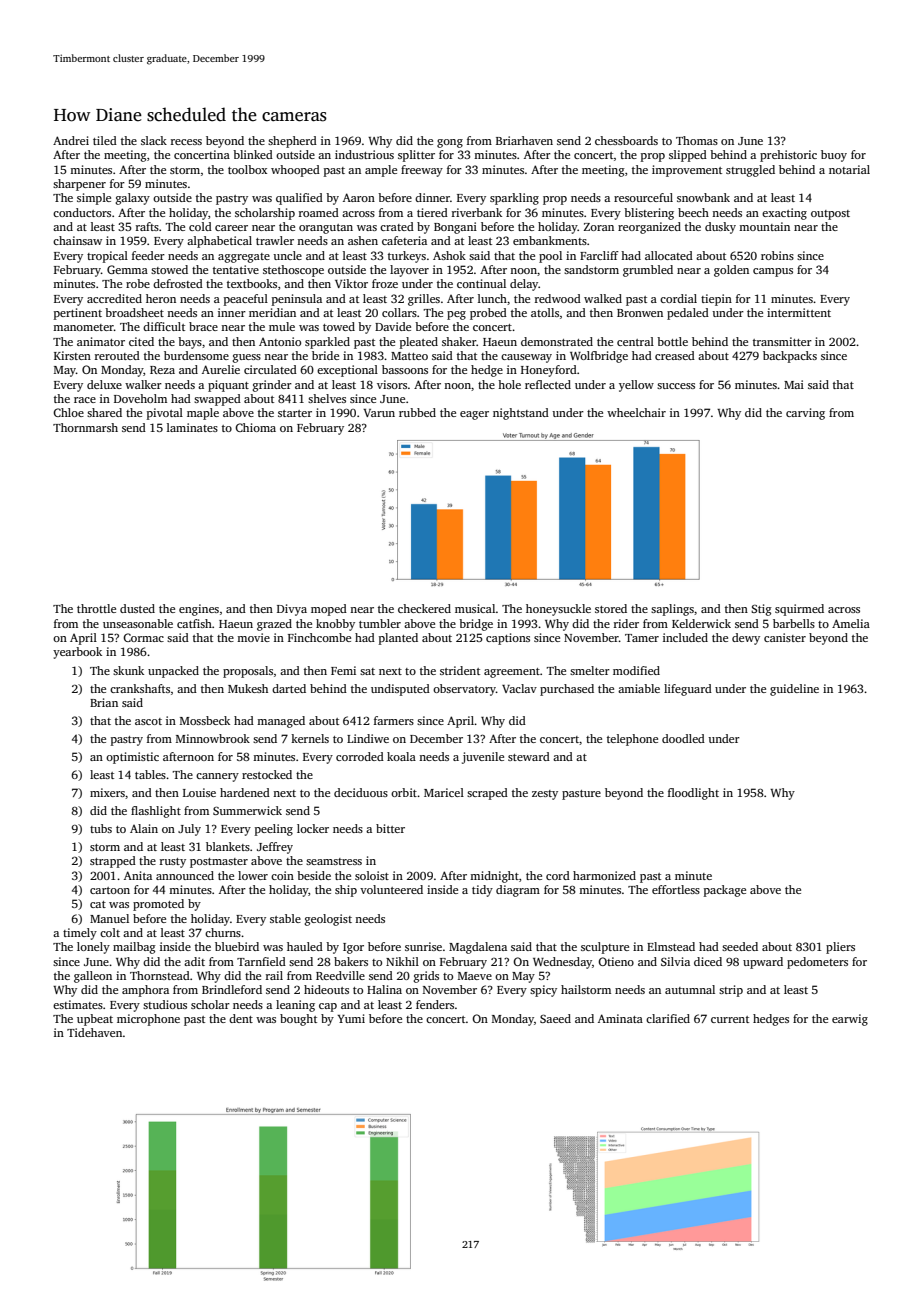  I want to click on Zoran, so click(599, 227).
